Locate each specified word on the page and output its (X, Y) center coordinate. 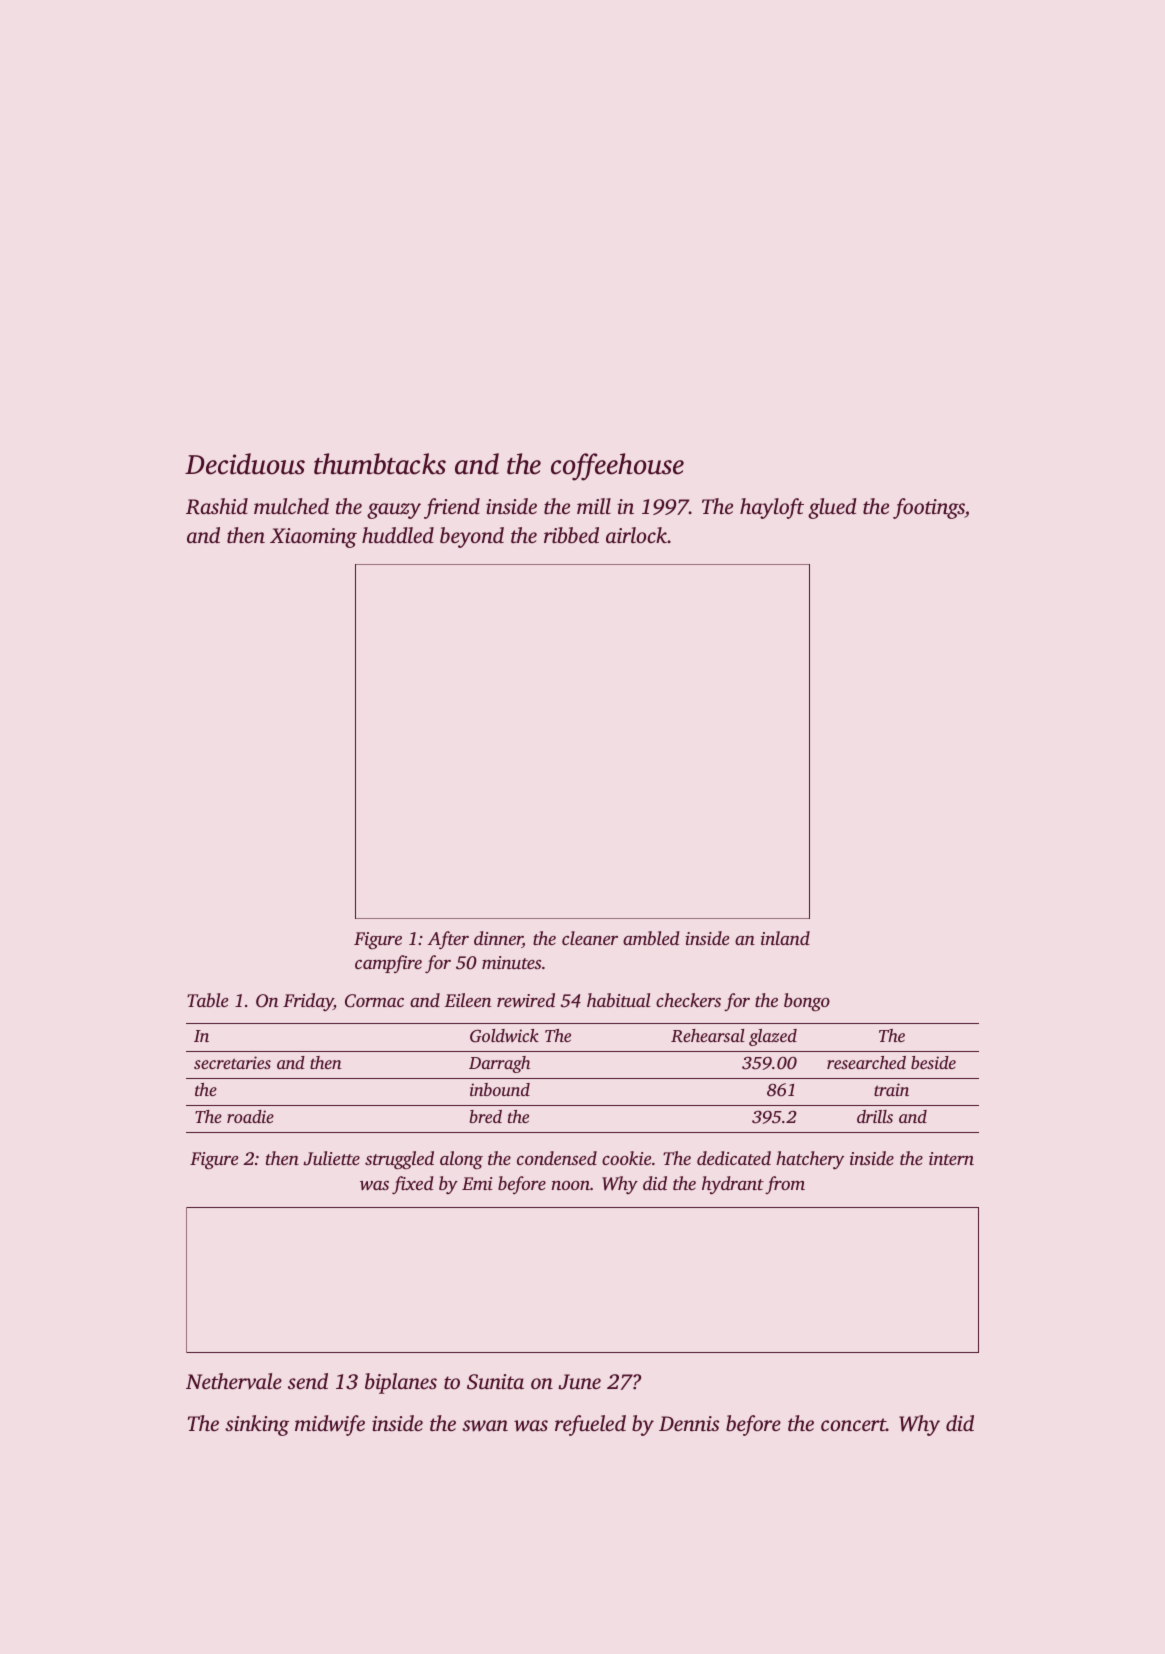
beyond (472, 537)
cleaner (590, 938)
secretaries (232, 1062)
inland (785, 938)
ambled (651, 938)
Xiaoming (313, 538)
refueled (590, 1425)
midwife (330, 1425)
